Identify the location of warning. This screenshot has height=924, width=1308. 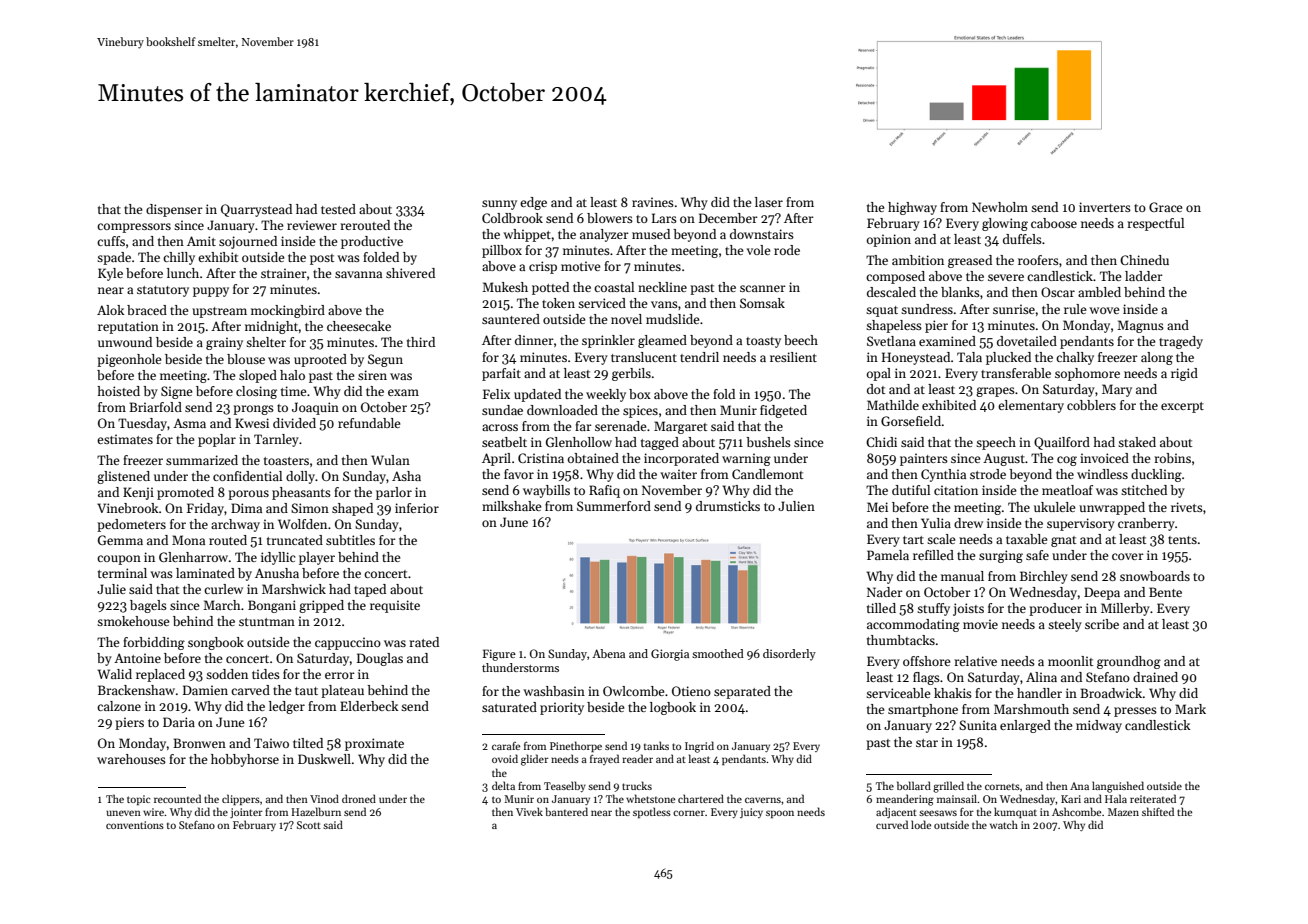
(746, 459).
